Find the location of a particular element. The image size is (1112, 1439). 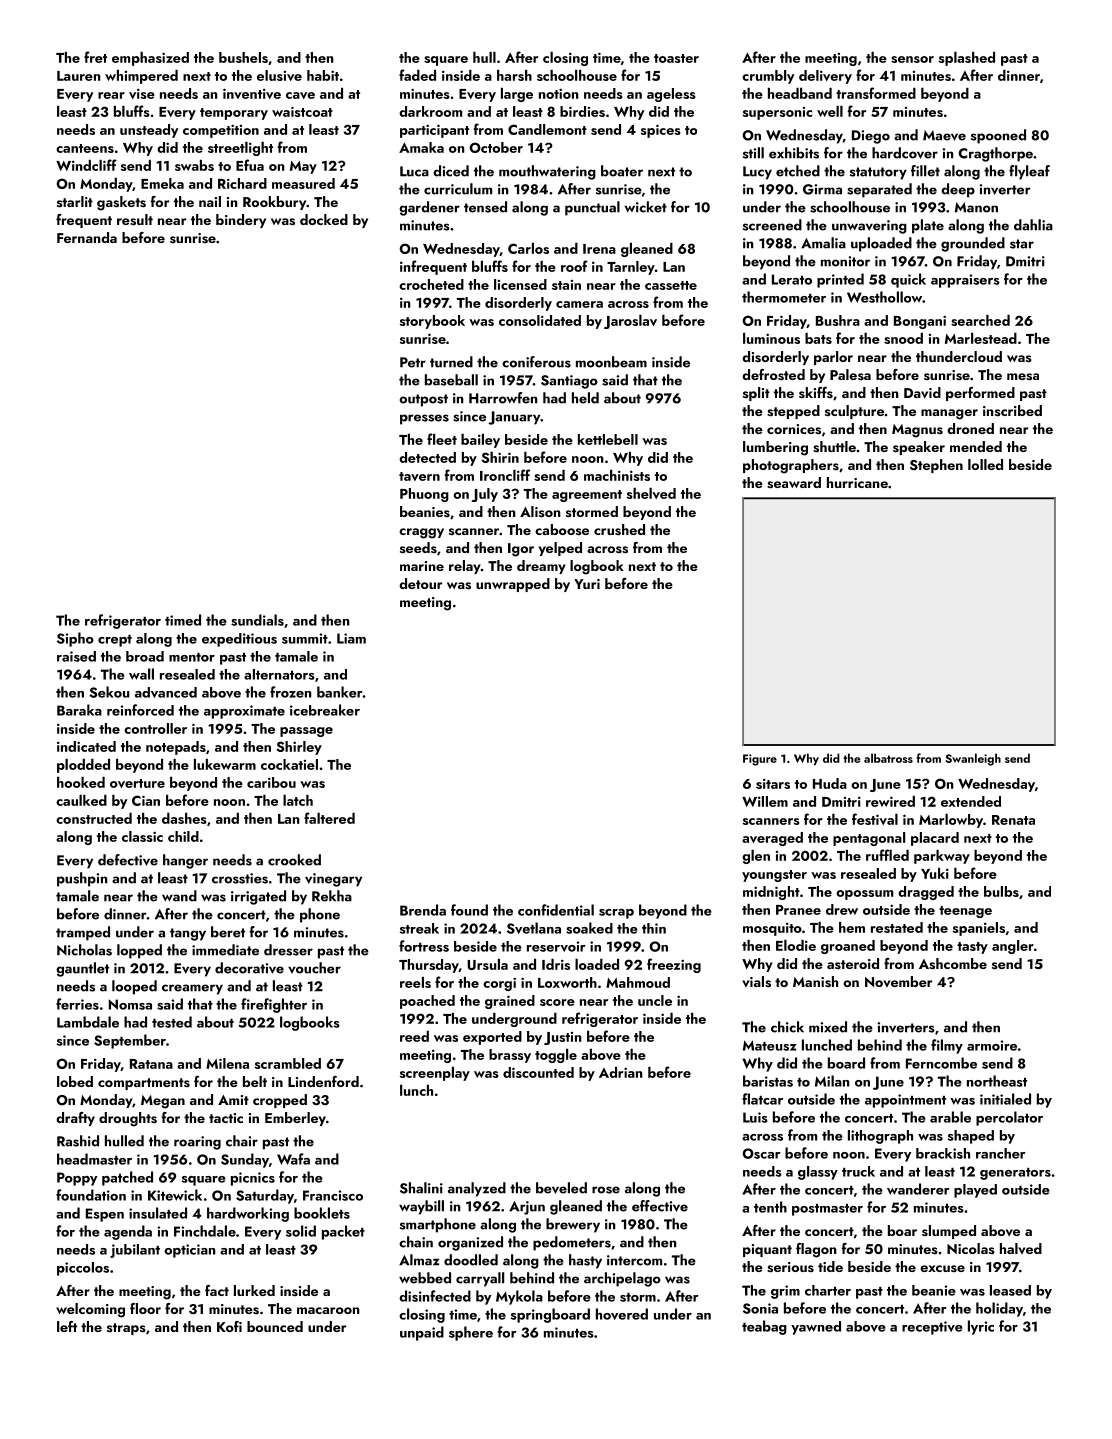

Ferncombe is located at coordinates (941, 1063).
